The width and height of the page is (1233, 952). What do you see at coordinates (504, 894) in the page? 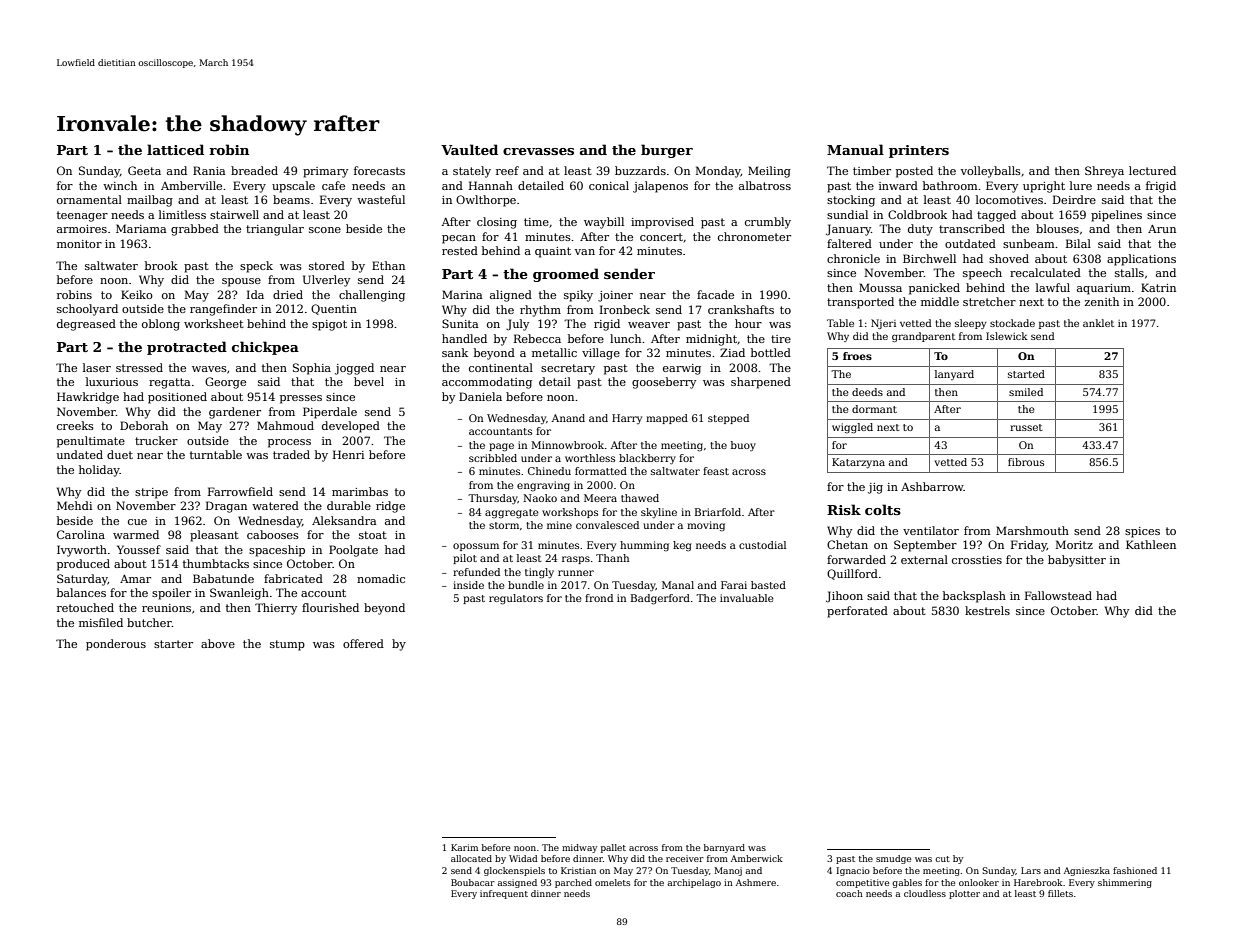
I see `infrequent` at bounding box center [504, 894].
